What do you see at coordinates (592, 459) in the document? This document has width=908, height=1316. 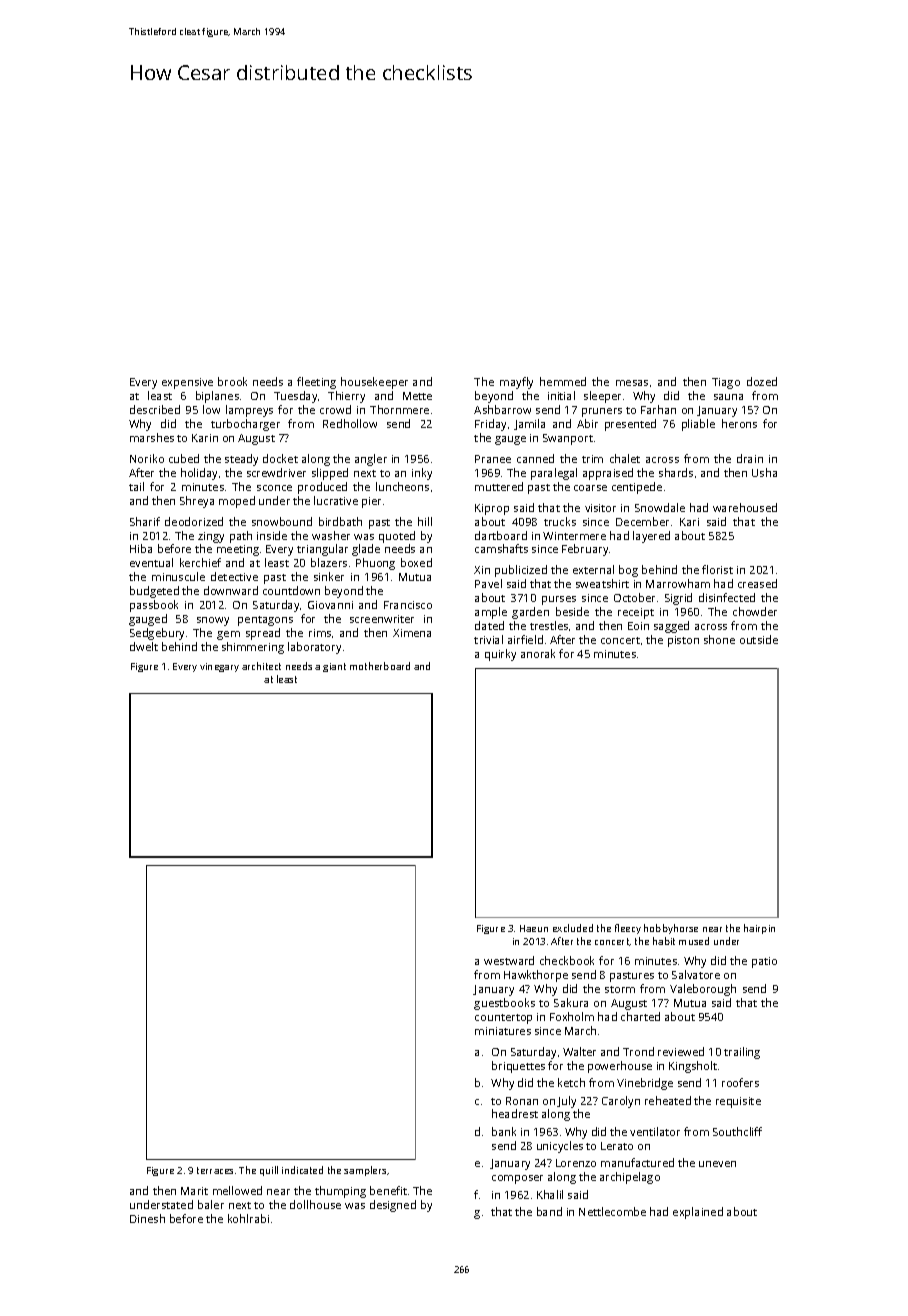 I see `trim` at bounding box center [592, 459].
